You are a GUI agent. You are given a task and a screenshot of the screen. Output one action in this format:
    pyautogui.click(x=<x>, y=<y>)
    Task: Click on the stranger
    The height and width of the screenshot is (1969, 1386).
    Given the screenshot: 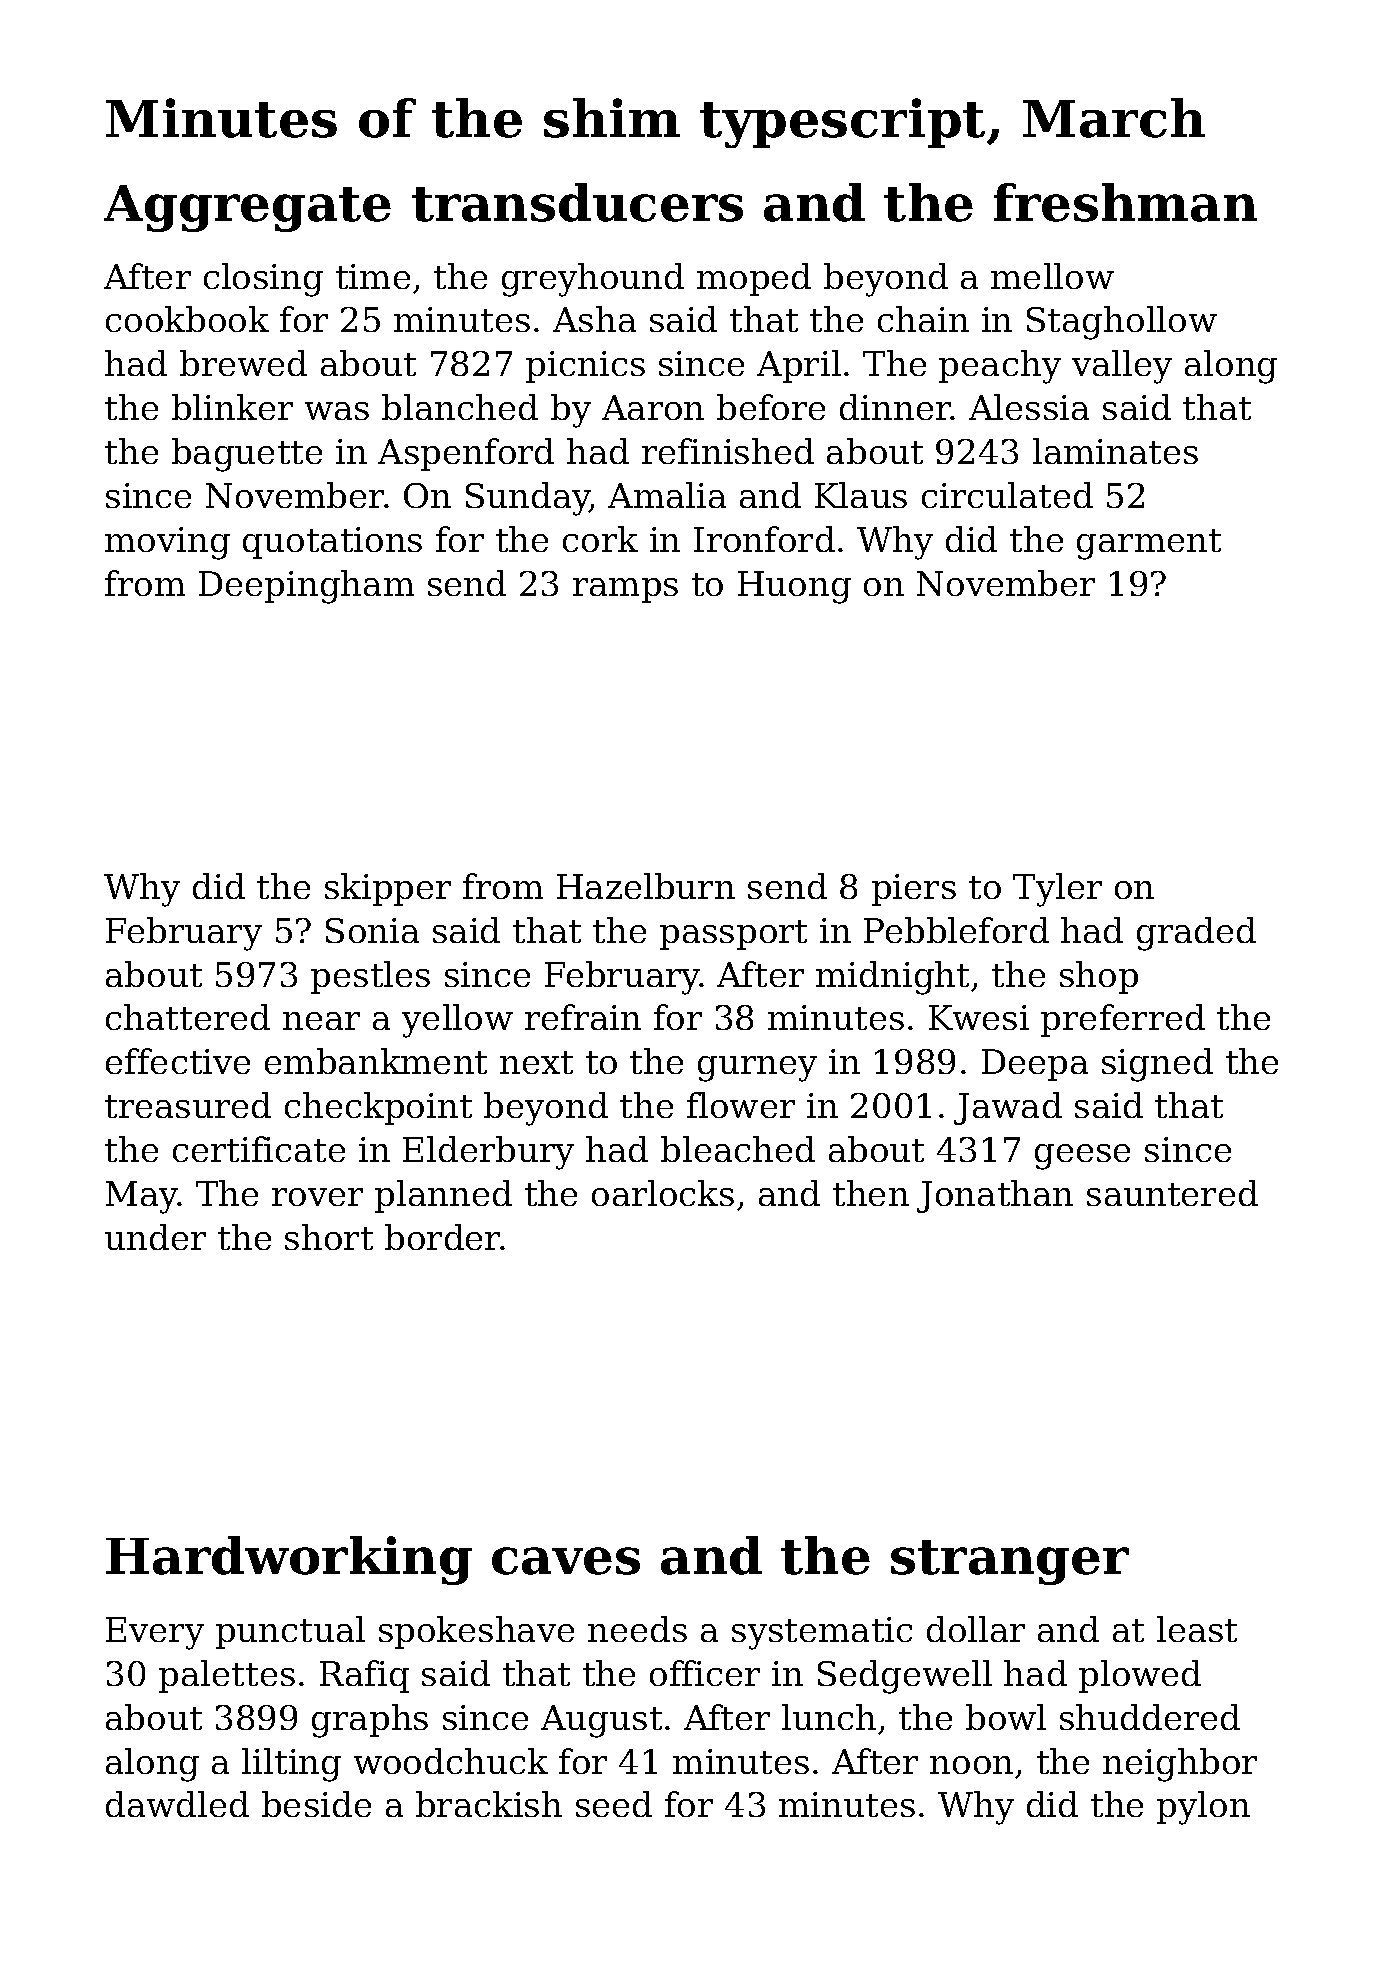 What is the action you would take?
    pyautogui.click(x=1010, y=1562)
